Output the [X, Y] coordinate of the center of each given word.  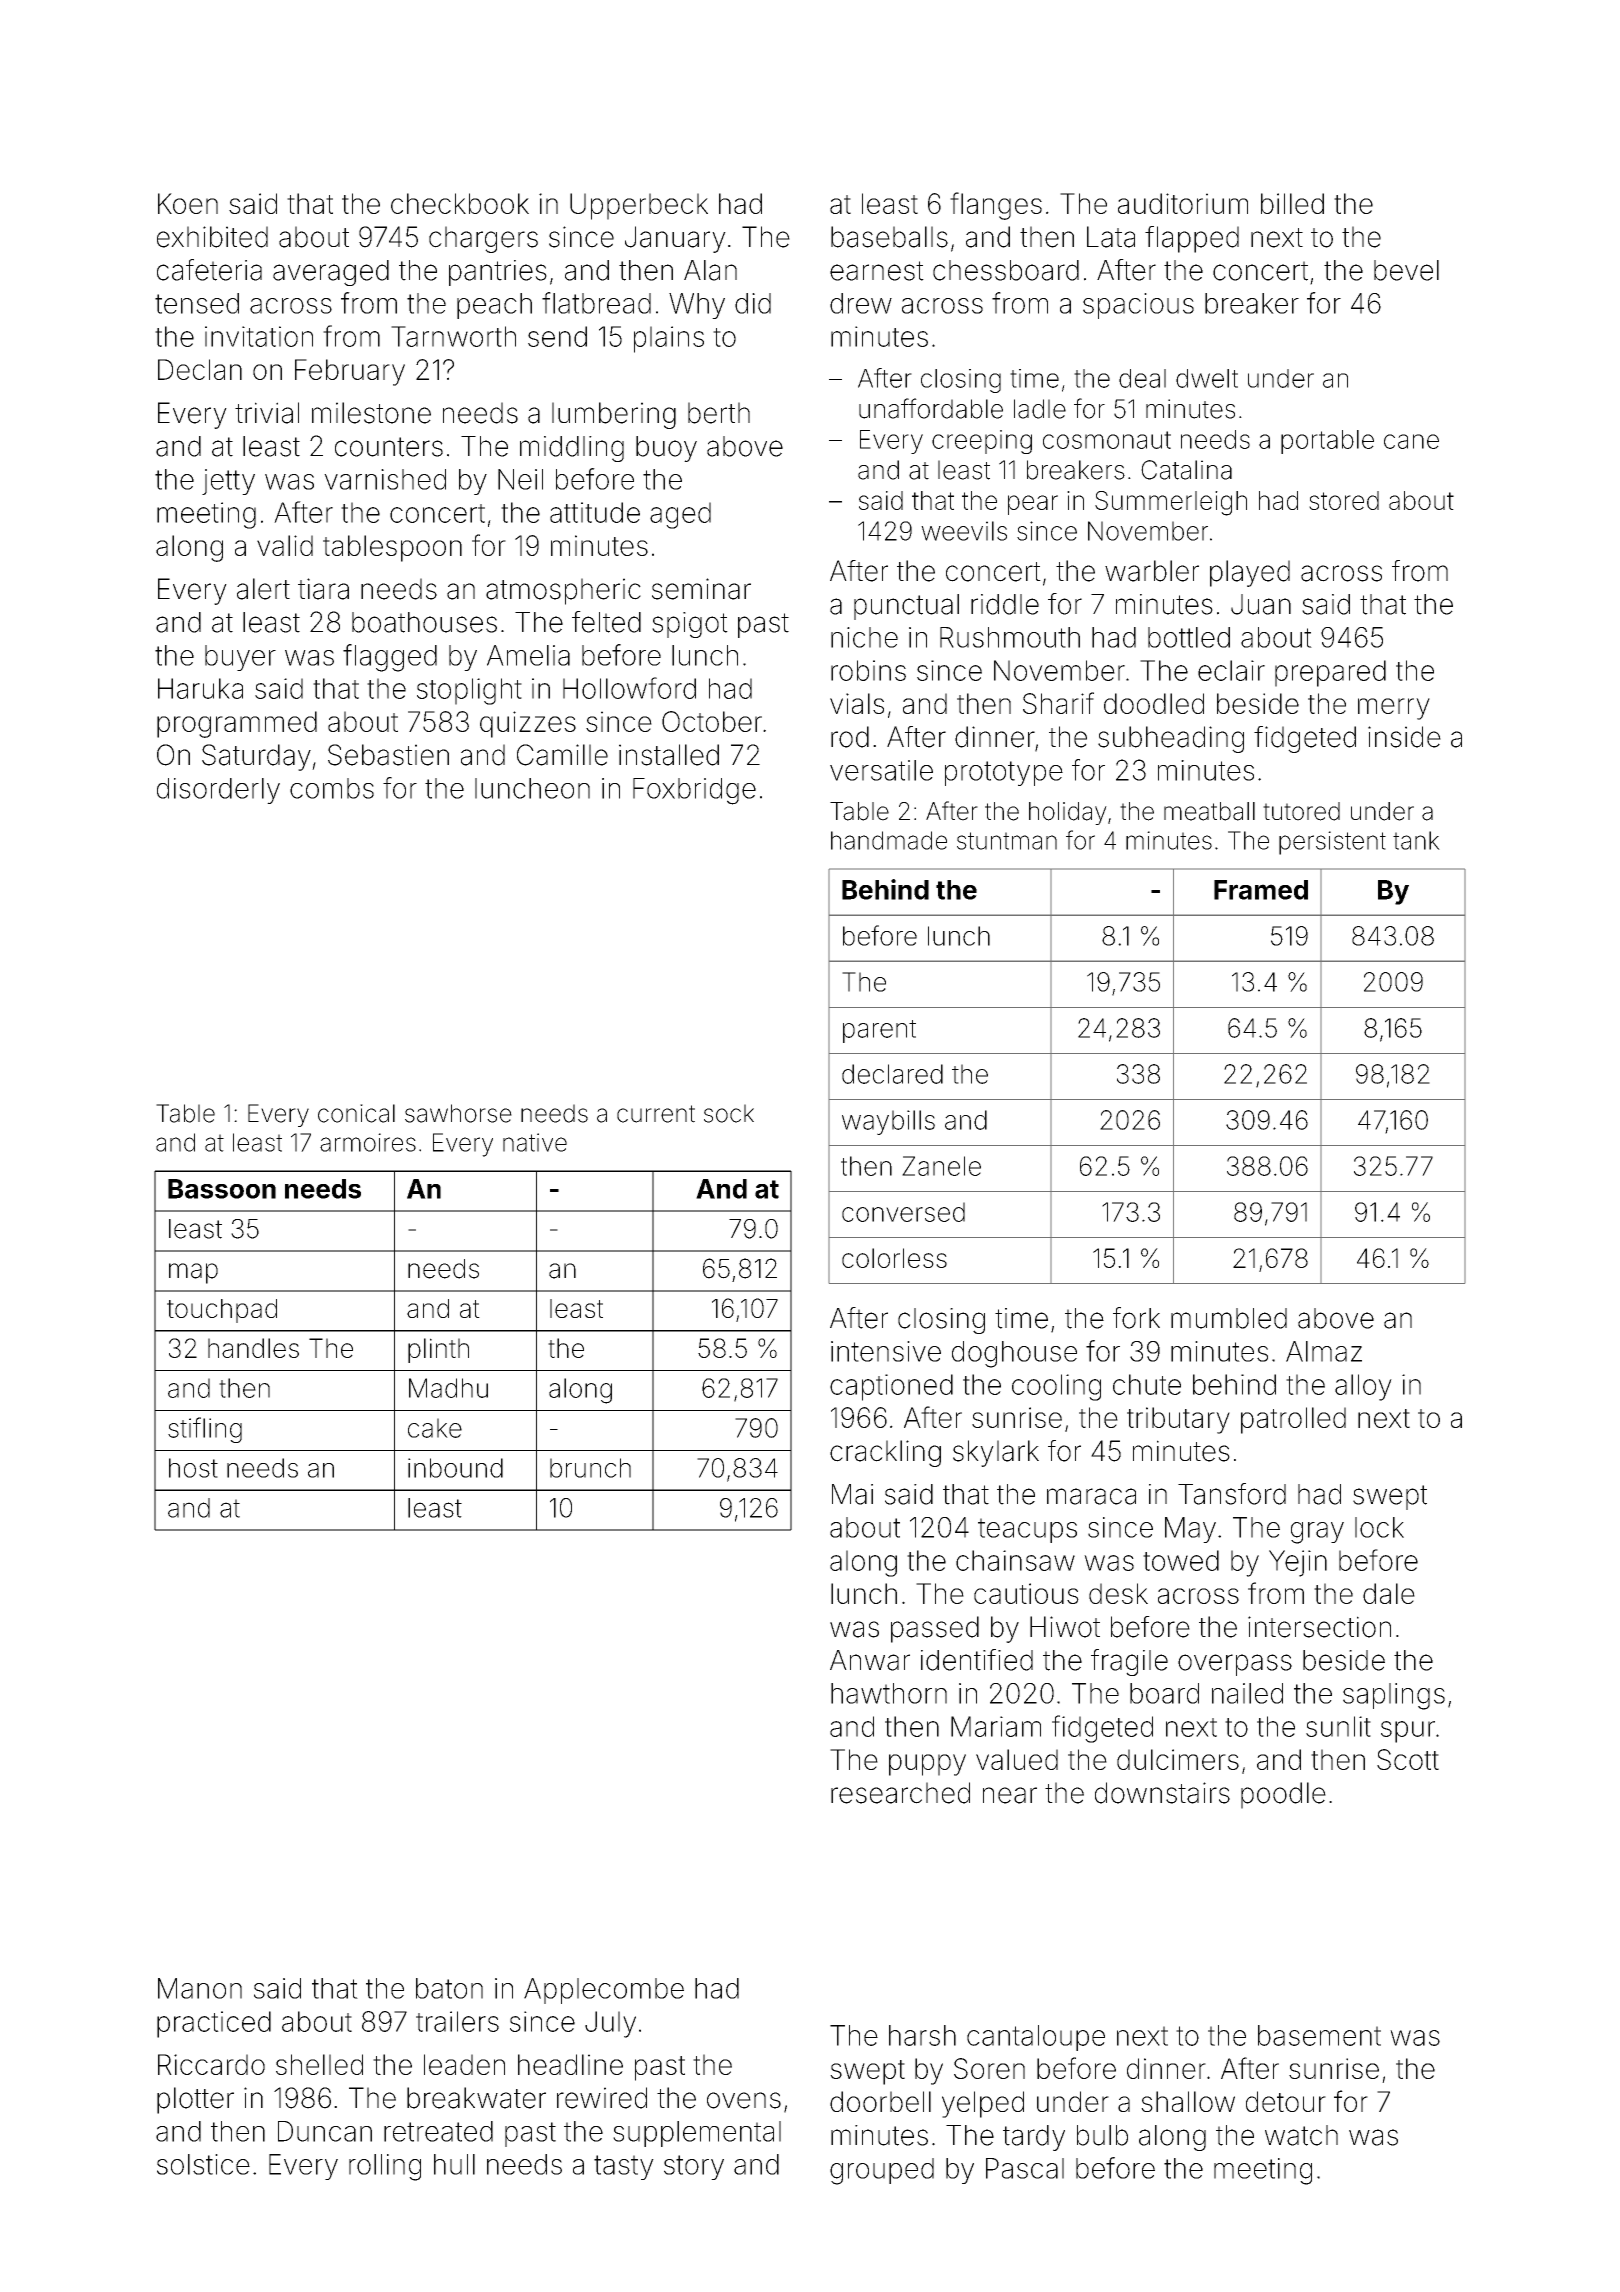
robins [868, 670]
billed [1292, 203]
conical [356, 1113]
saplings [1394, 1696]
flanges [996, 206]
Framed [1261, 890]
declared [892, 1074]
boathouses [424, 622]
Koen [188, 203]
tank [1416, 840]
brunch [590, 1468]
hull [454, 2164]
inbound [455, 1468]
